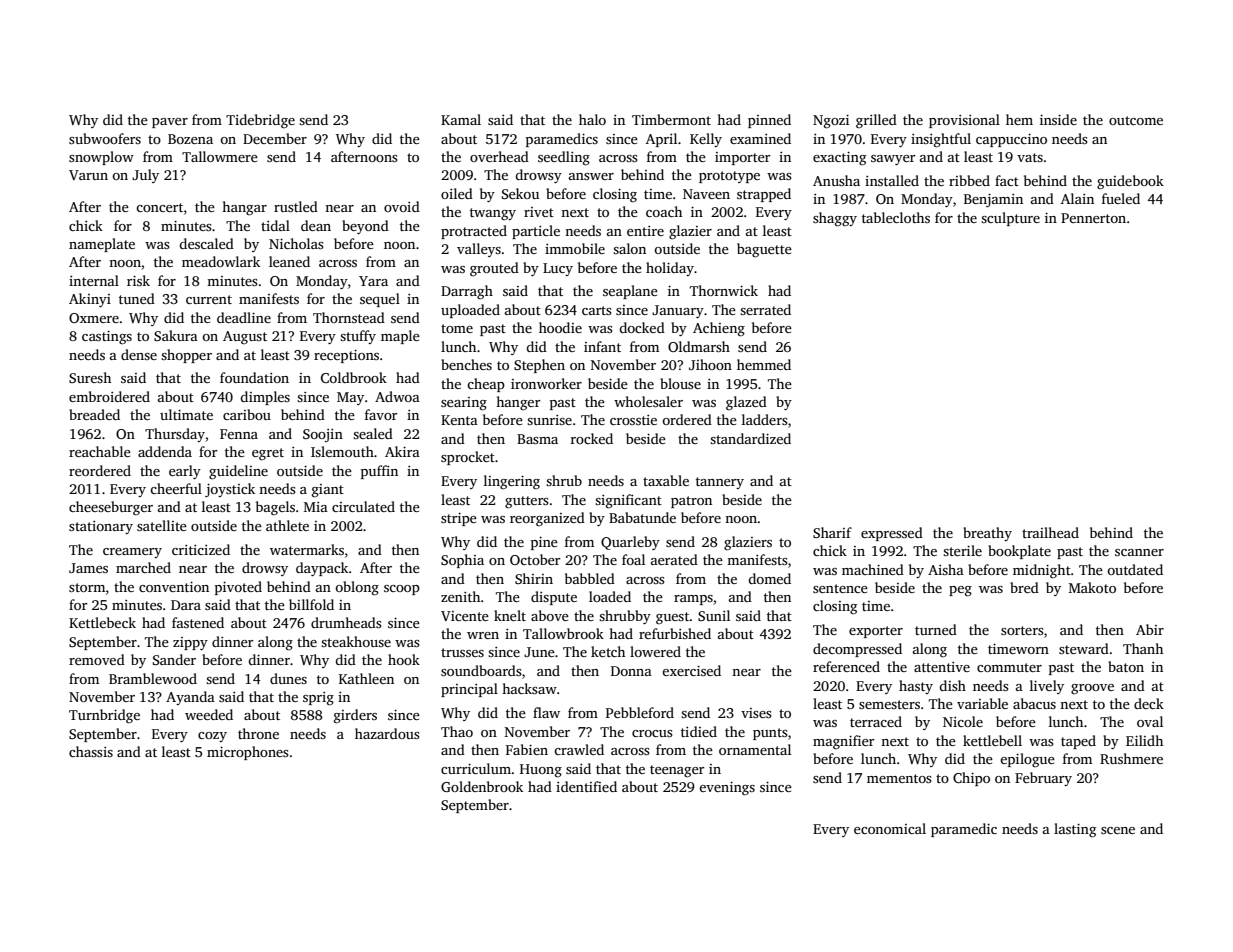 This page has height=952, width=1233. I want to click on paver, so click(170, 123).
